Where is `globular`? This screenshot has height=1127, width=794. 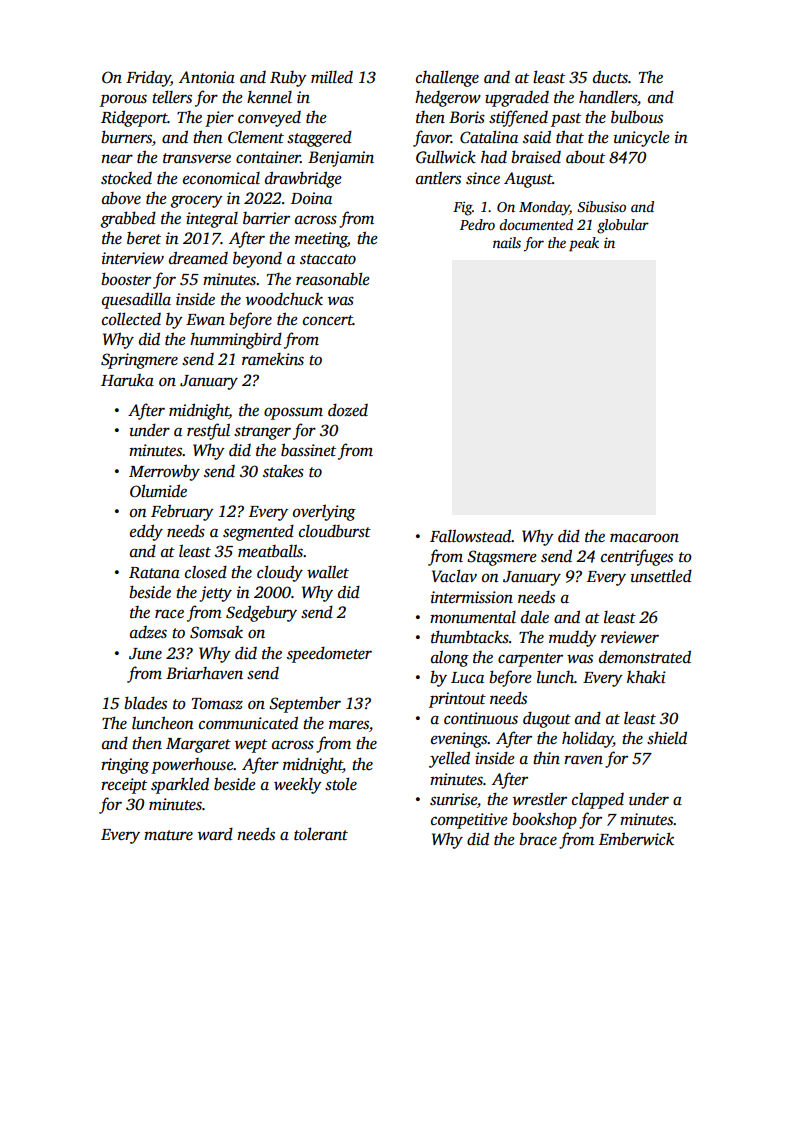 globular is located at coordinates (623, 226).
